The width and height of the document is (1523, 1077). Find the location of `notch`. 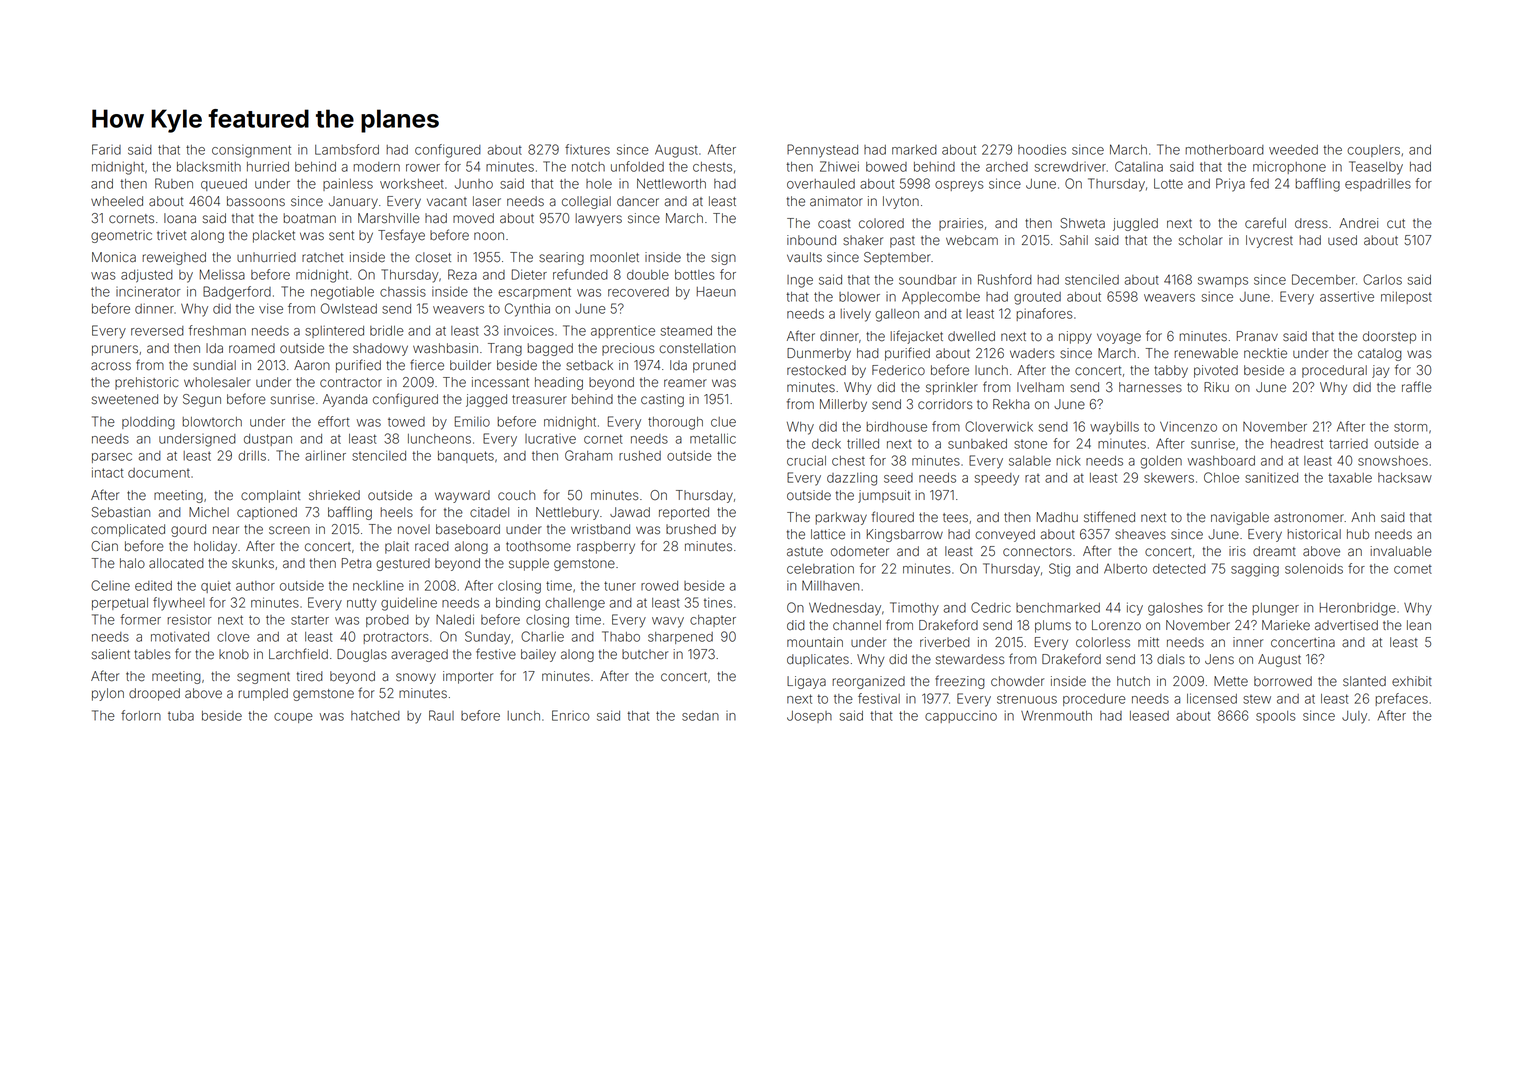

notch is located at coordinates (588, 167).
